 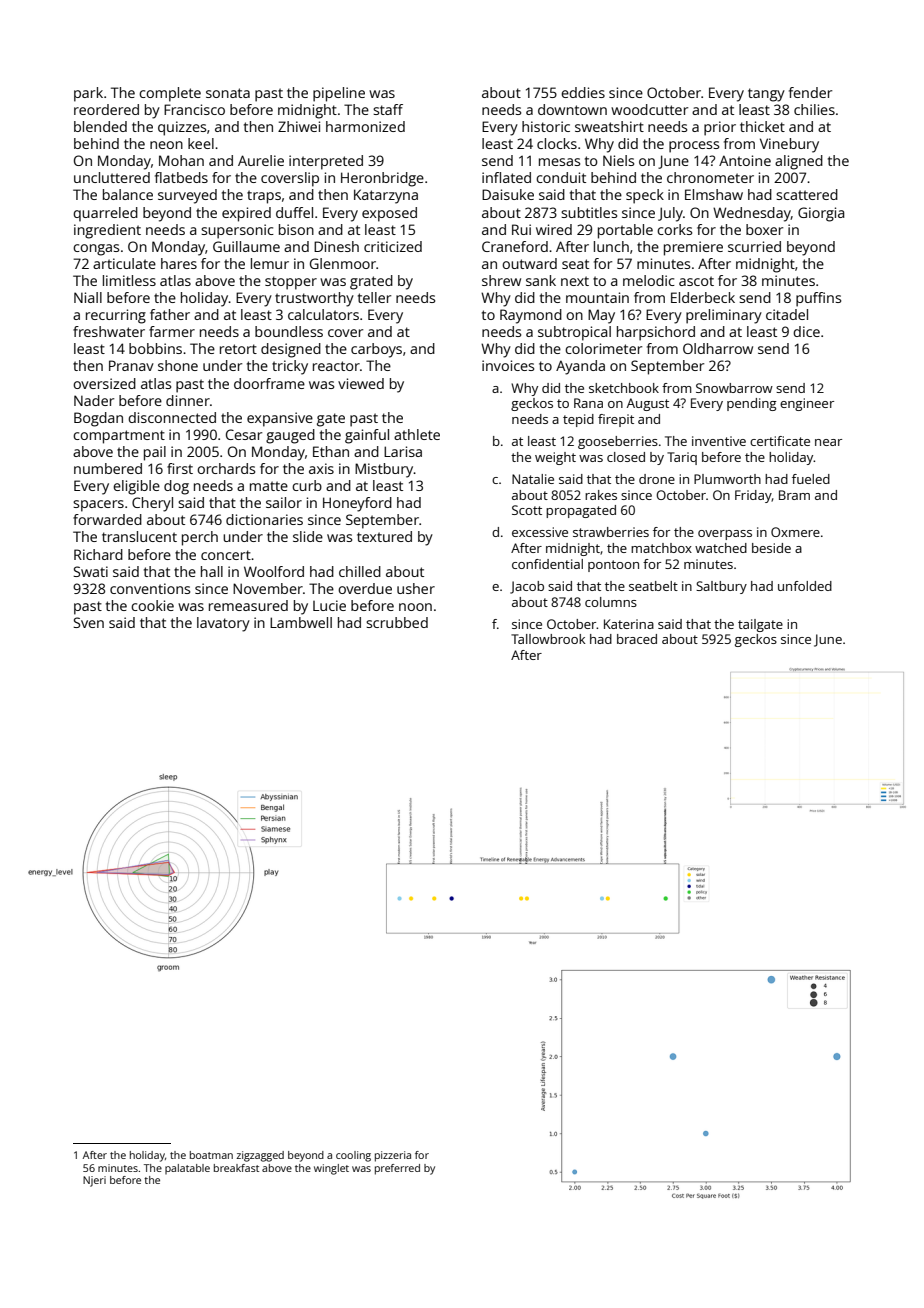 I want to click on Njeri, so click(x=94, y=1181).
